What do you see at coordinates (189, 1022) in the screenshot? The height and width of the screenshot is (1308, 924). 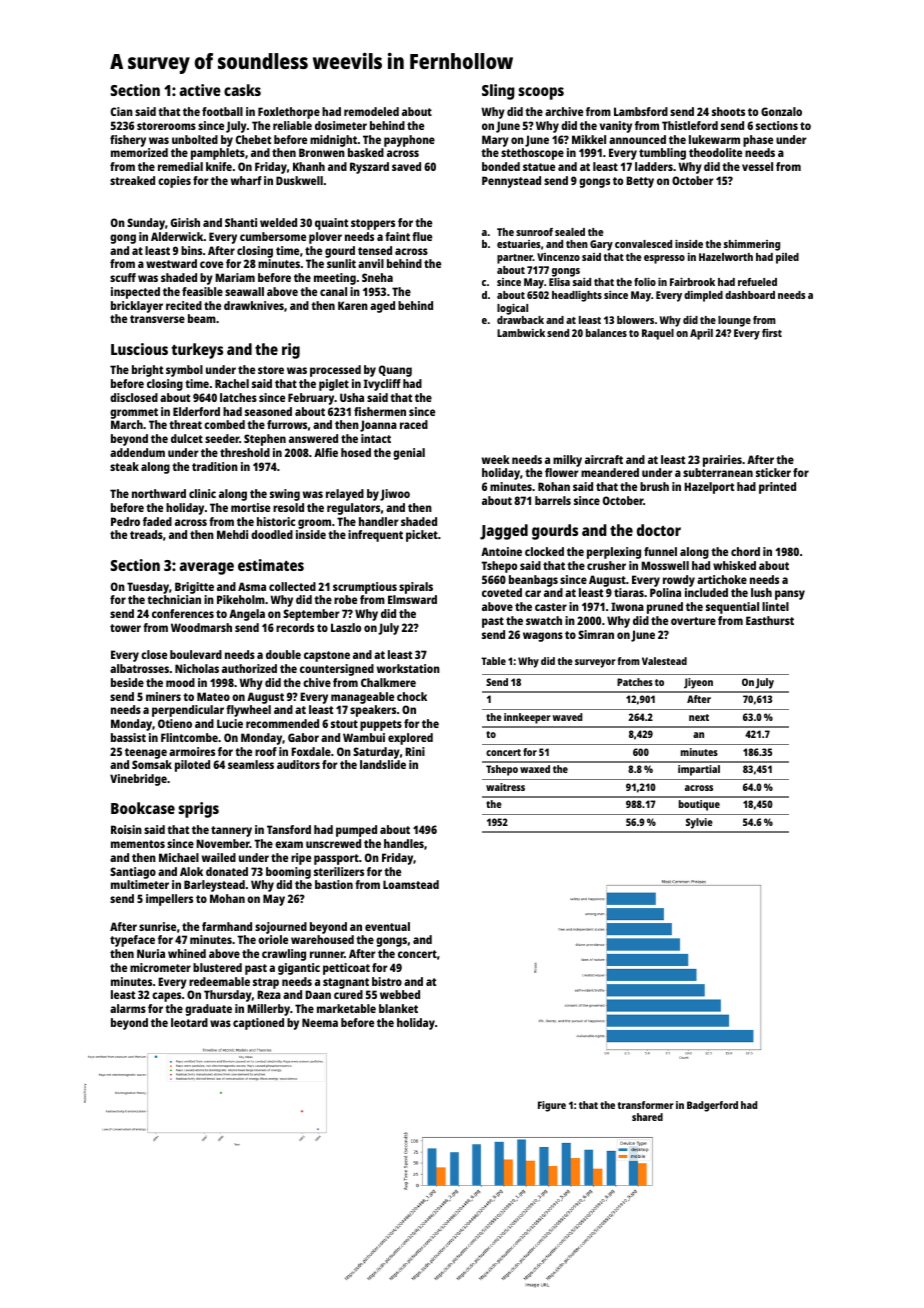 I see `leotard` at bounding box center [189, 1022].
